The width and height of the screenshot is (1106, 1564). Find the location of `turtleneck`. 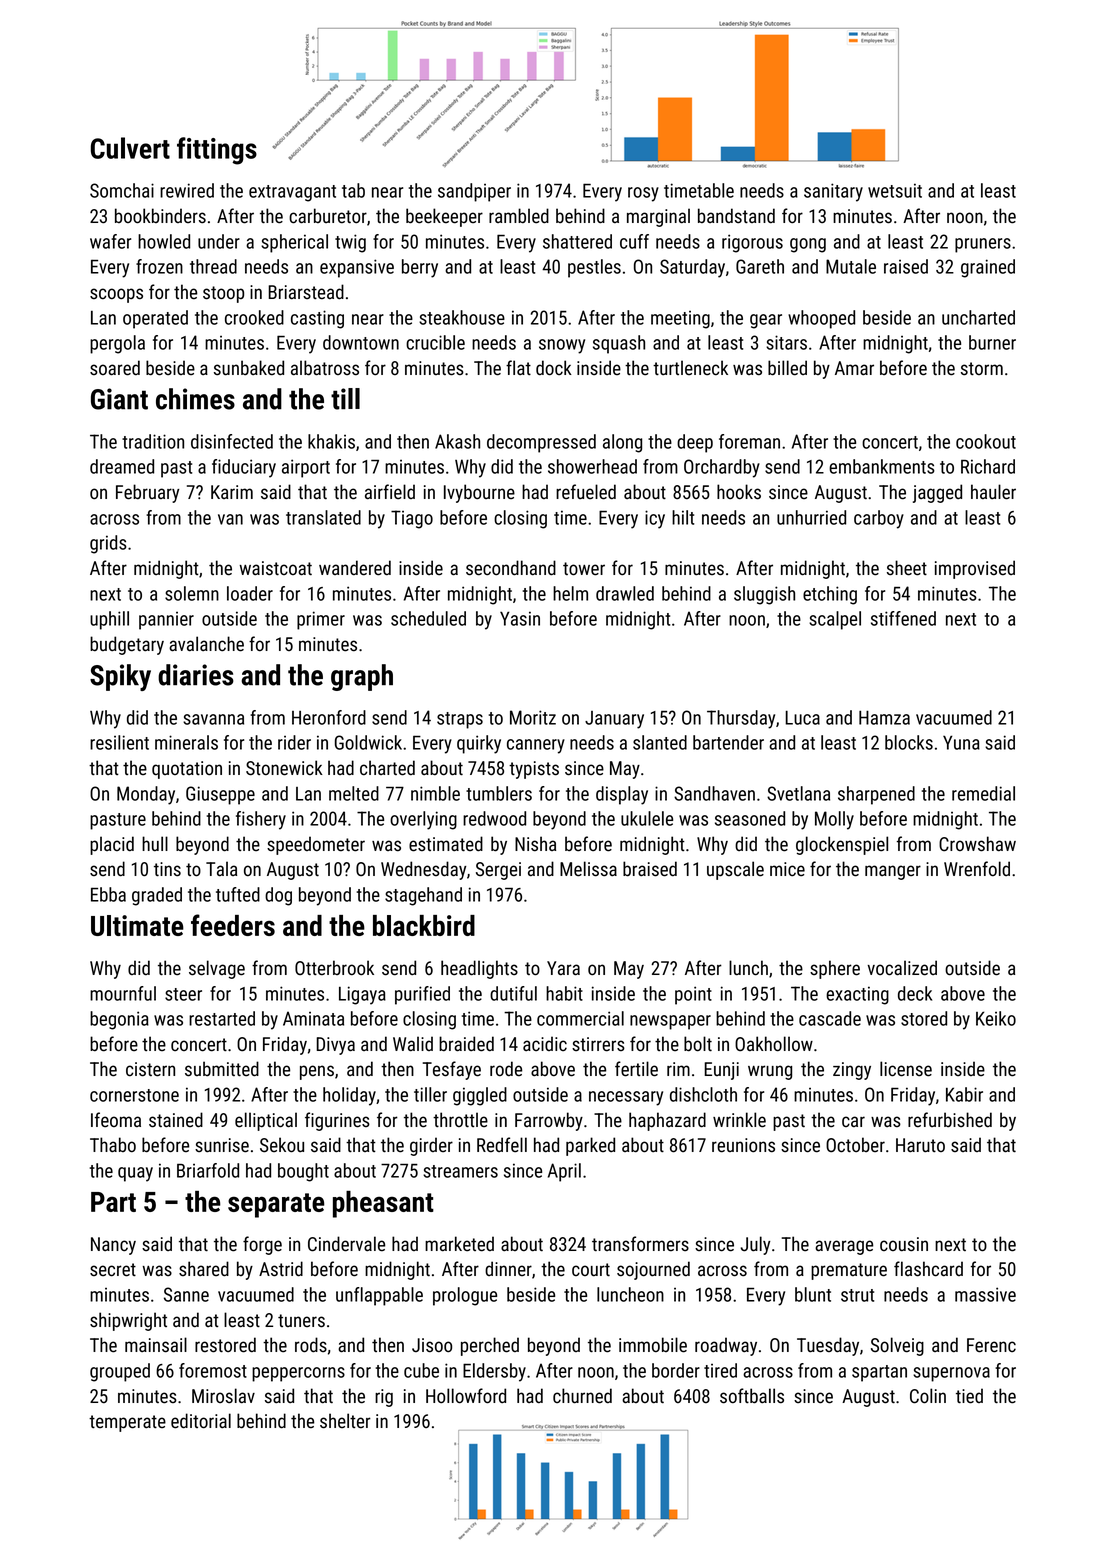

turtleneck is located at coordinates (690, 368).
